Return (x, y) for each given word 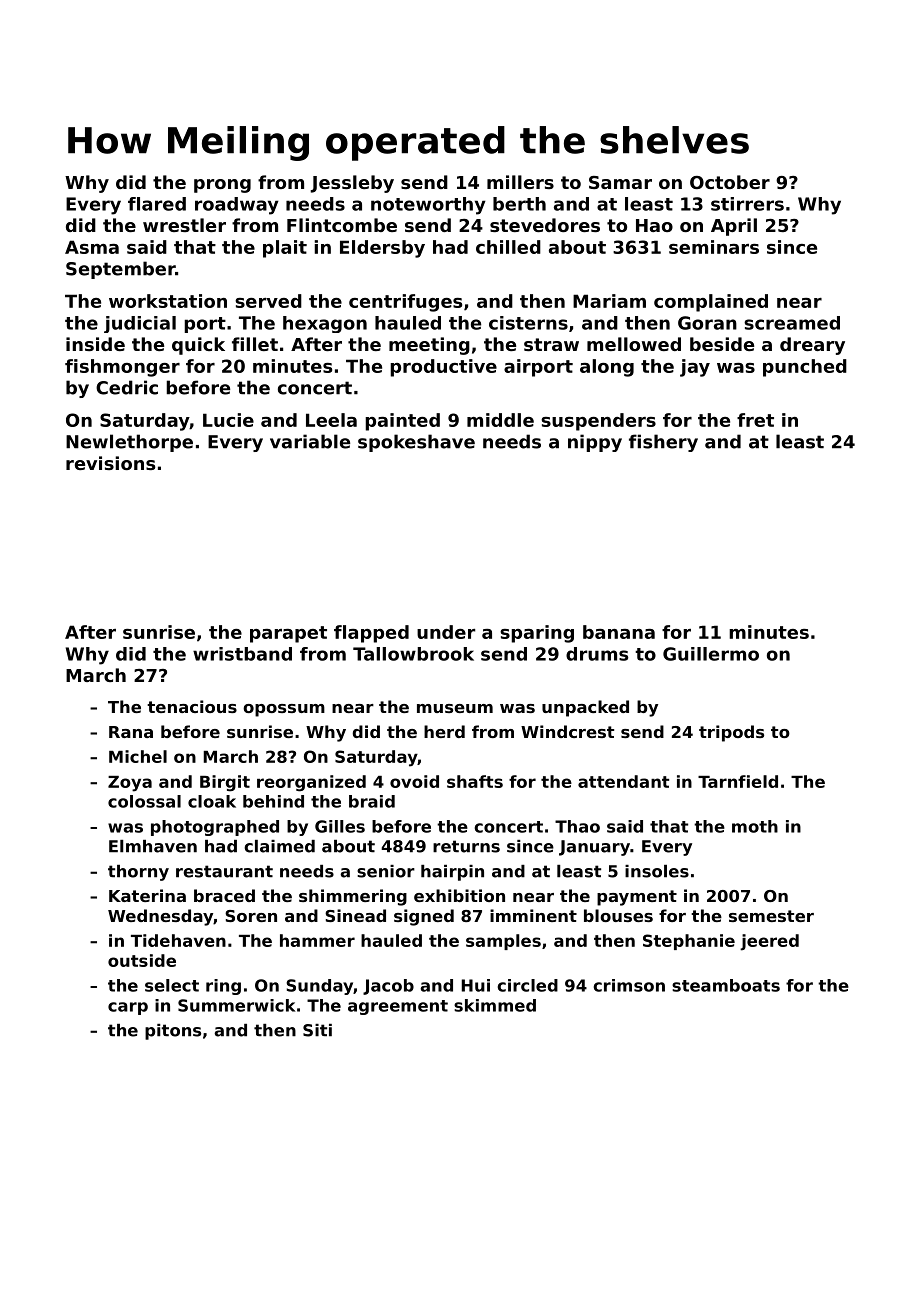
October (730, 182)
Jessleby (352, 184)
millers (520, 182)
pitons (173, 1032)
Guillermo (711, 654)
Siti (317, 1030)
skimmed (495, 1005)
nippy (595, 443)
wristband (242, 654)
